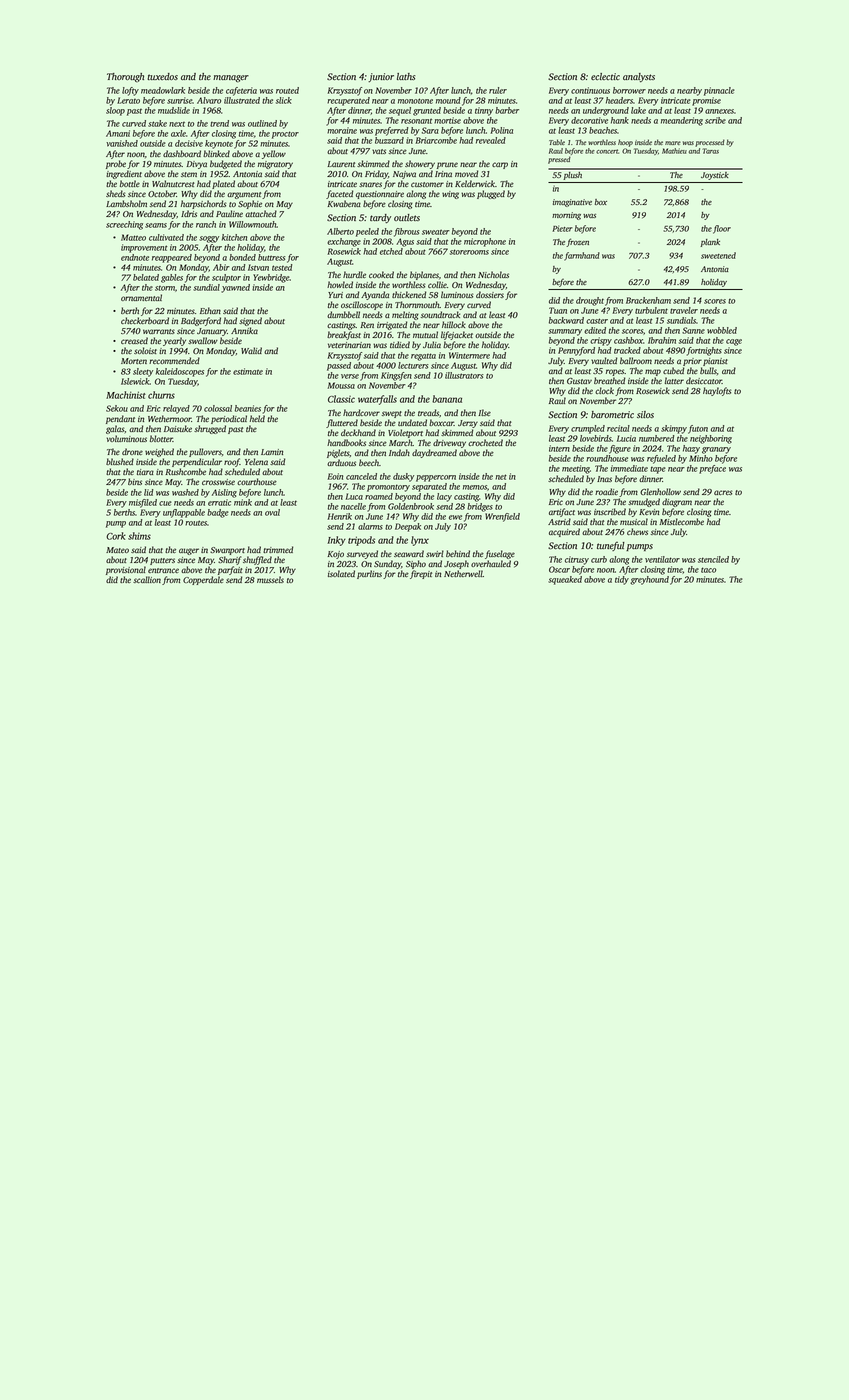 Image resolution: width=849 pixels, height=1400 pixels. I want to click on outlets, so click(407, 217).
